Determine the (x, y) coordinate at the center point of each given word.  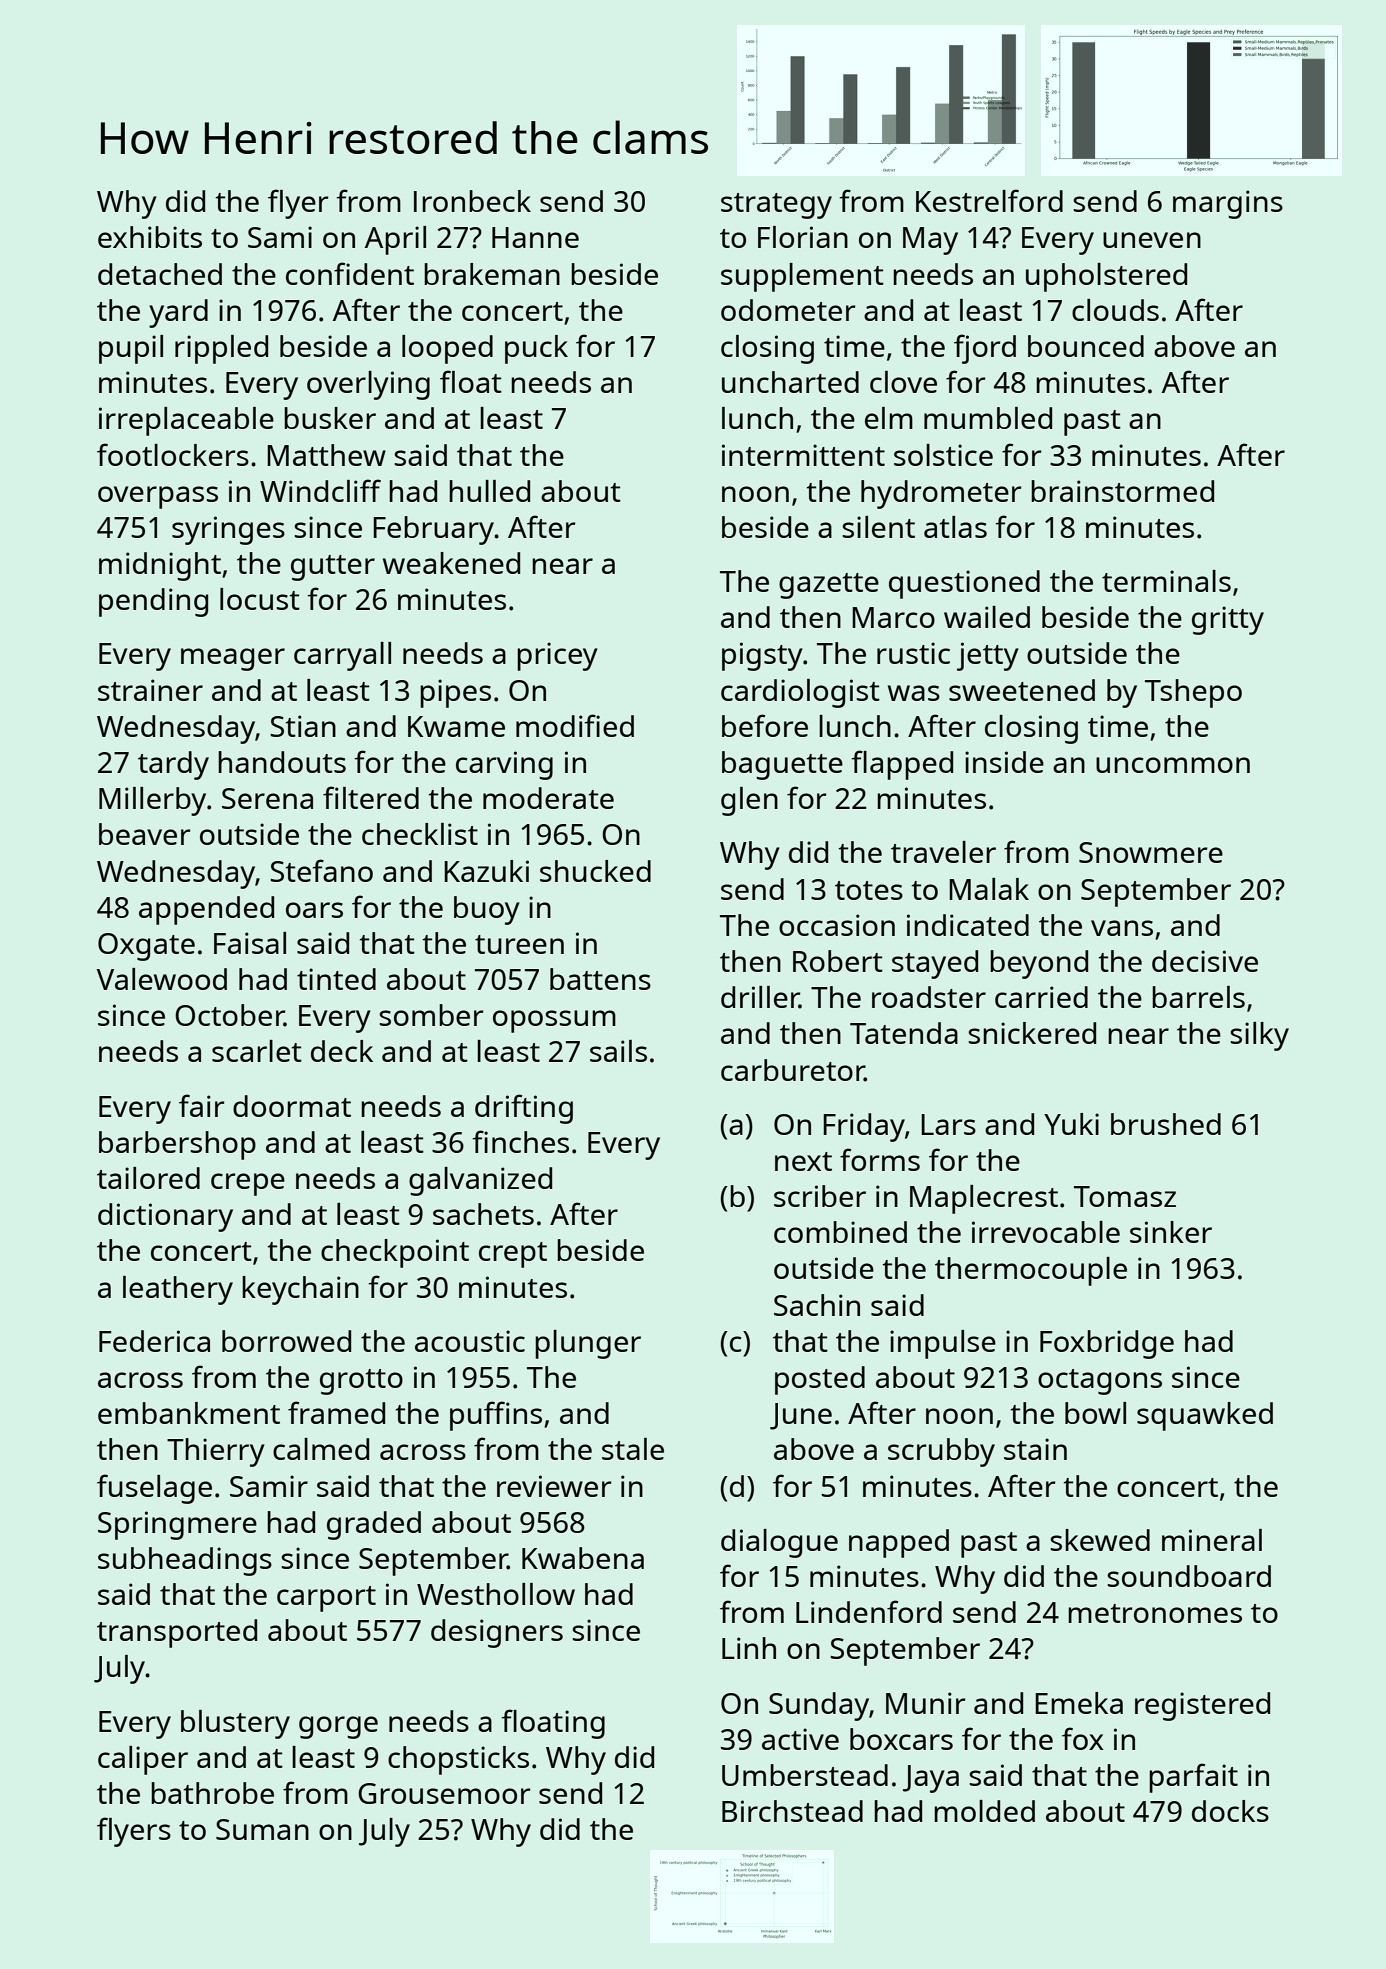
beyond (1039, 964)
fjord (985, 349)
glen (749, 801)
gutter (333, 568)
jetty (988, 656)
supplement (802, 277)
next (803, 1161)
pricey (557, 656)
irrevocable (1046, 1232)
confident (350, 273)
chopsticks (458, 1760)
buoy (487, 910)
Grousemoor (444, 1793)
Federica (154, 1341)
